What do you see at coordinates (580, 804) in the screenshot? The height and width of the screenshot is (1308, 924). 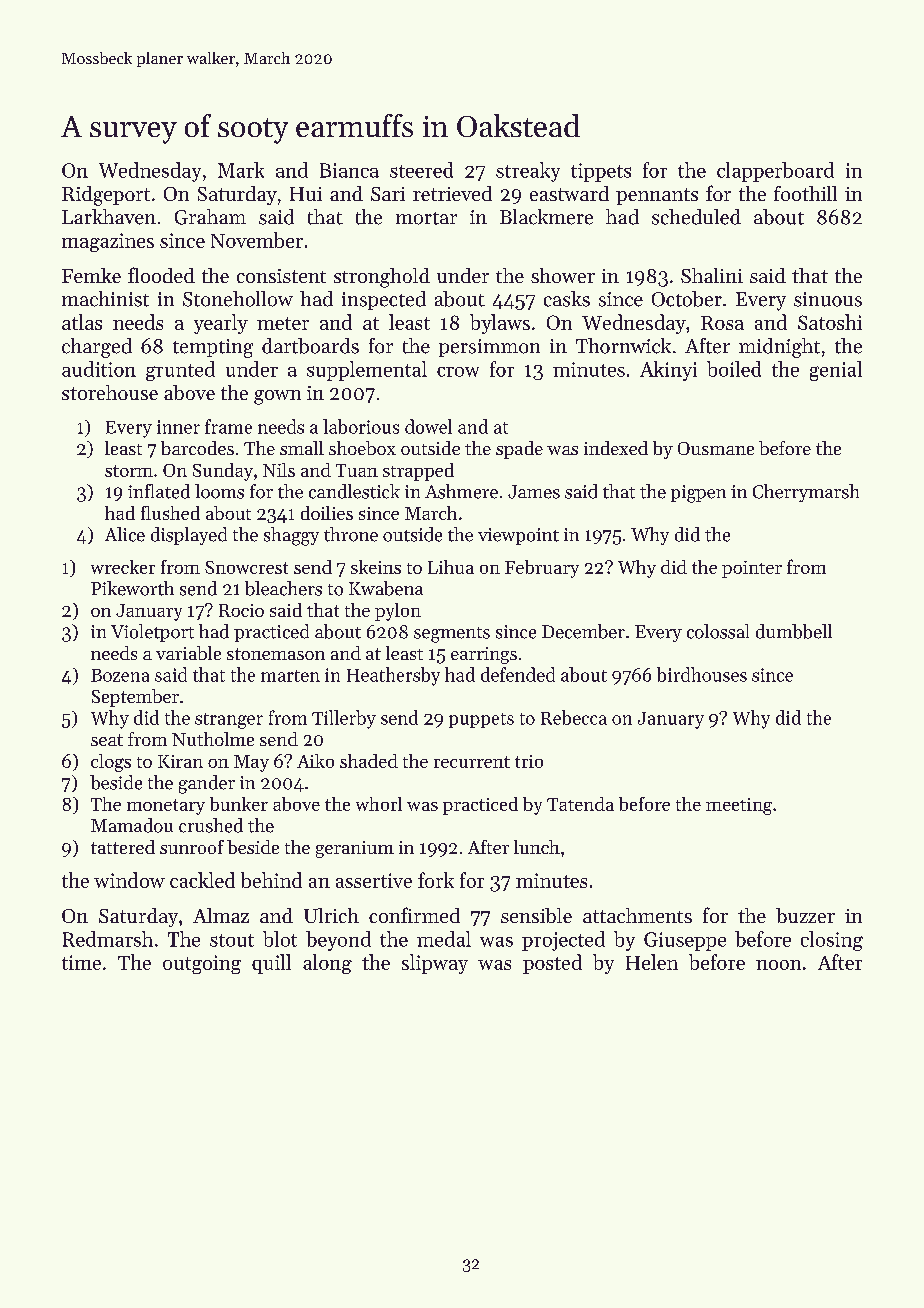 I see `Tatenda` at bounding box center [580, 804].
